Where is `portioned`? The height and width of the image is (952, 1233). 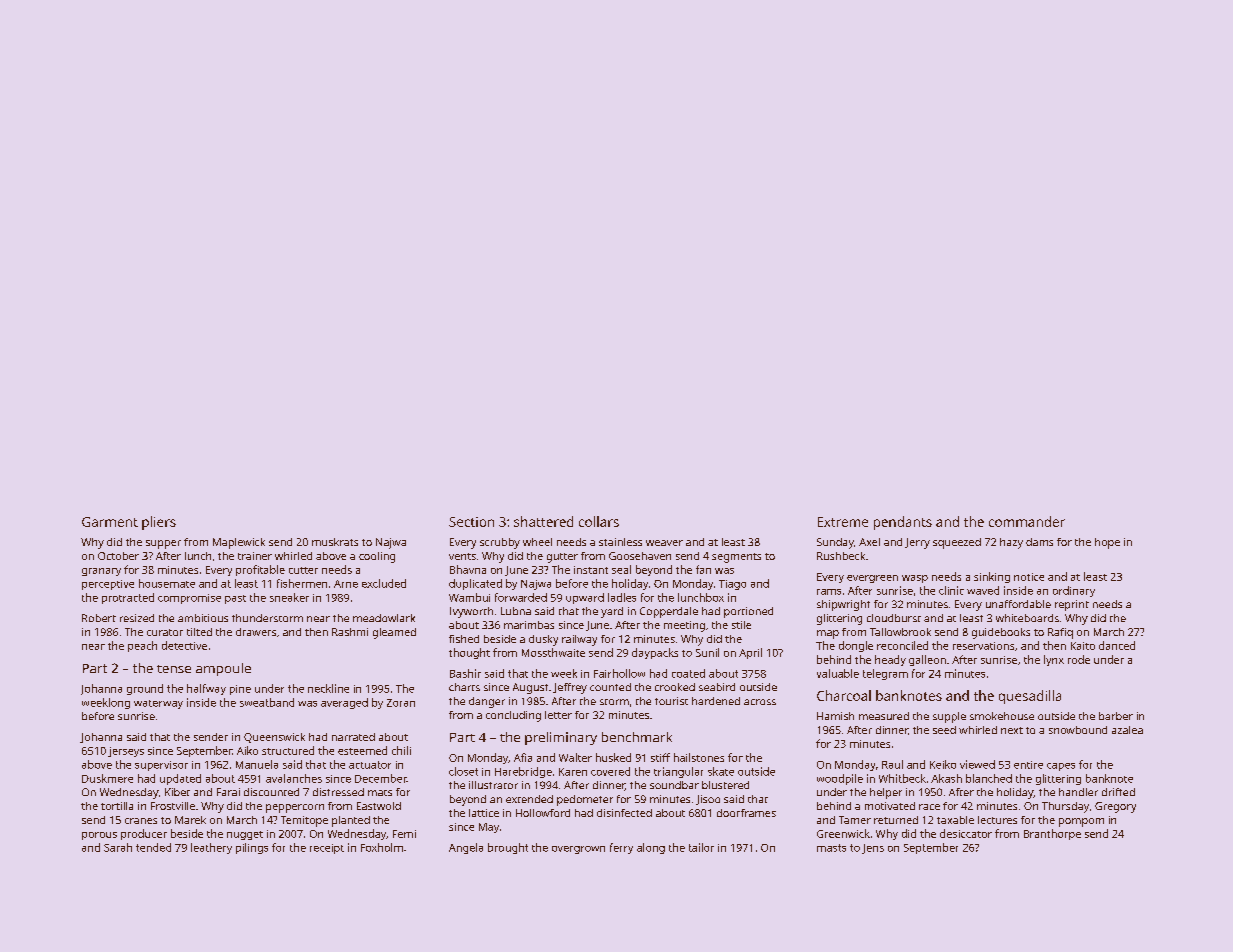
portioned is located at coordinates (748, 612).
